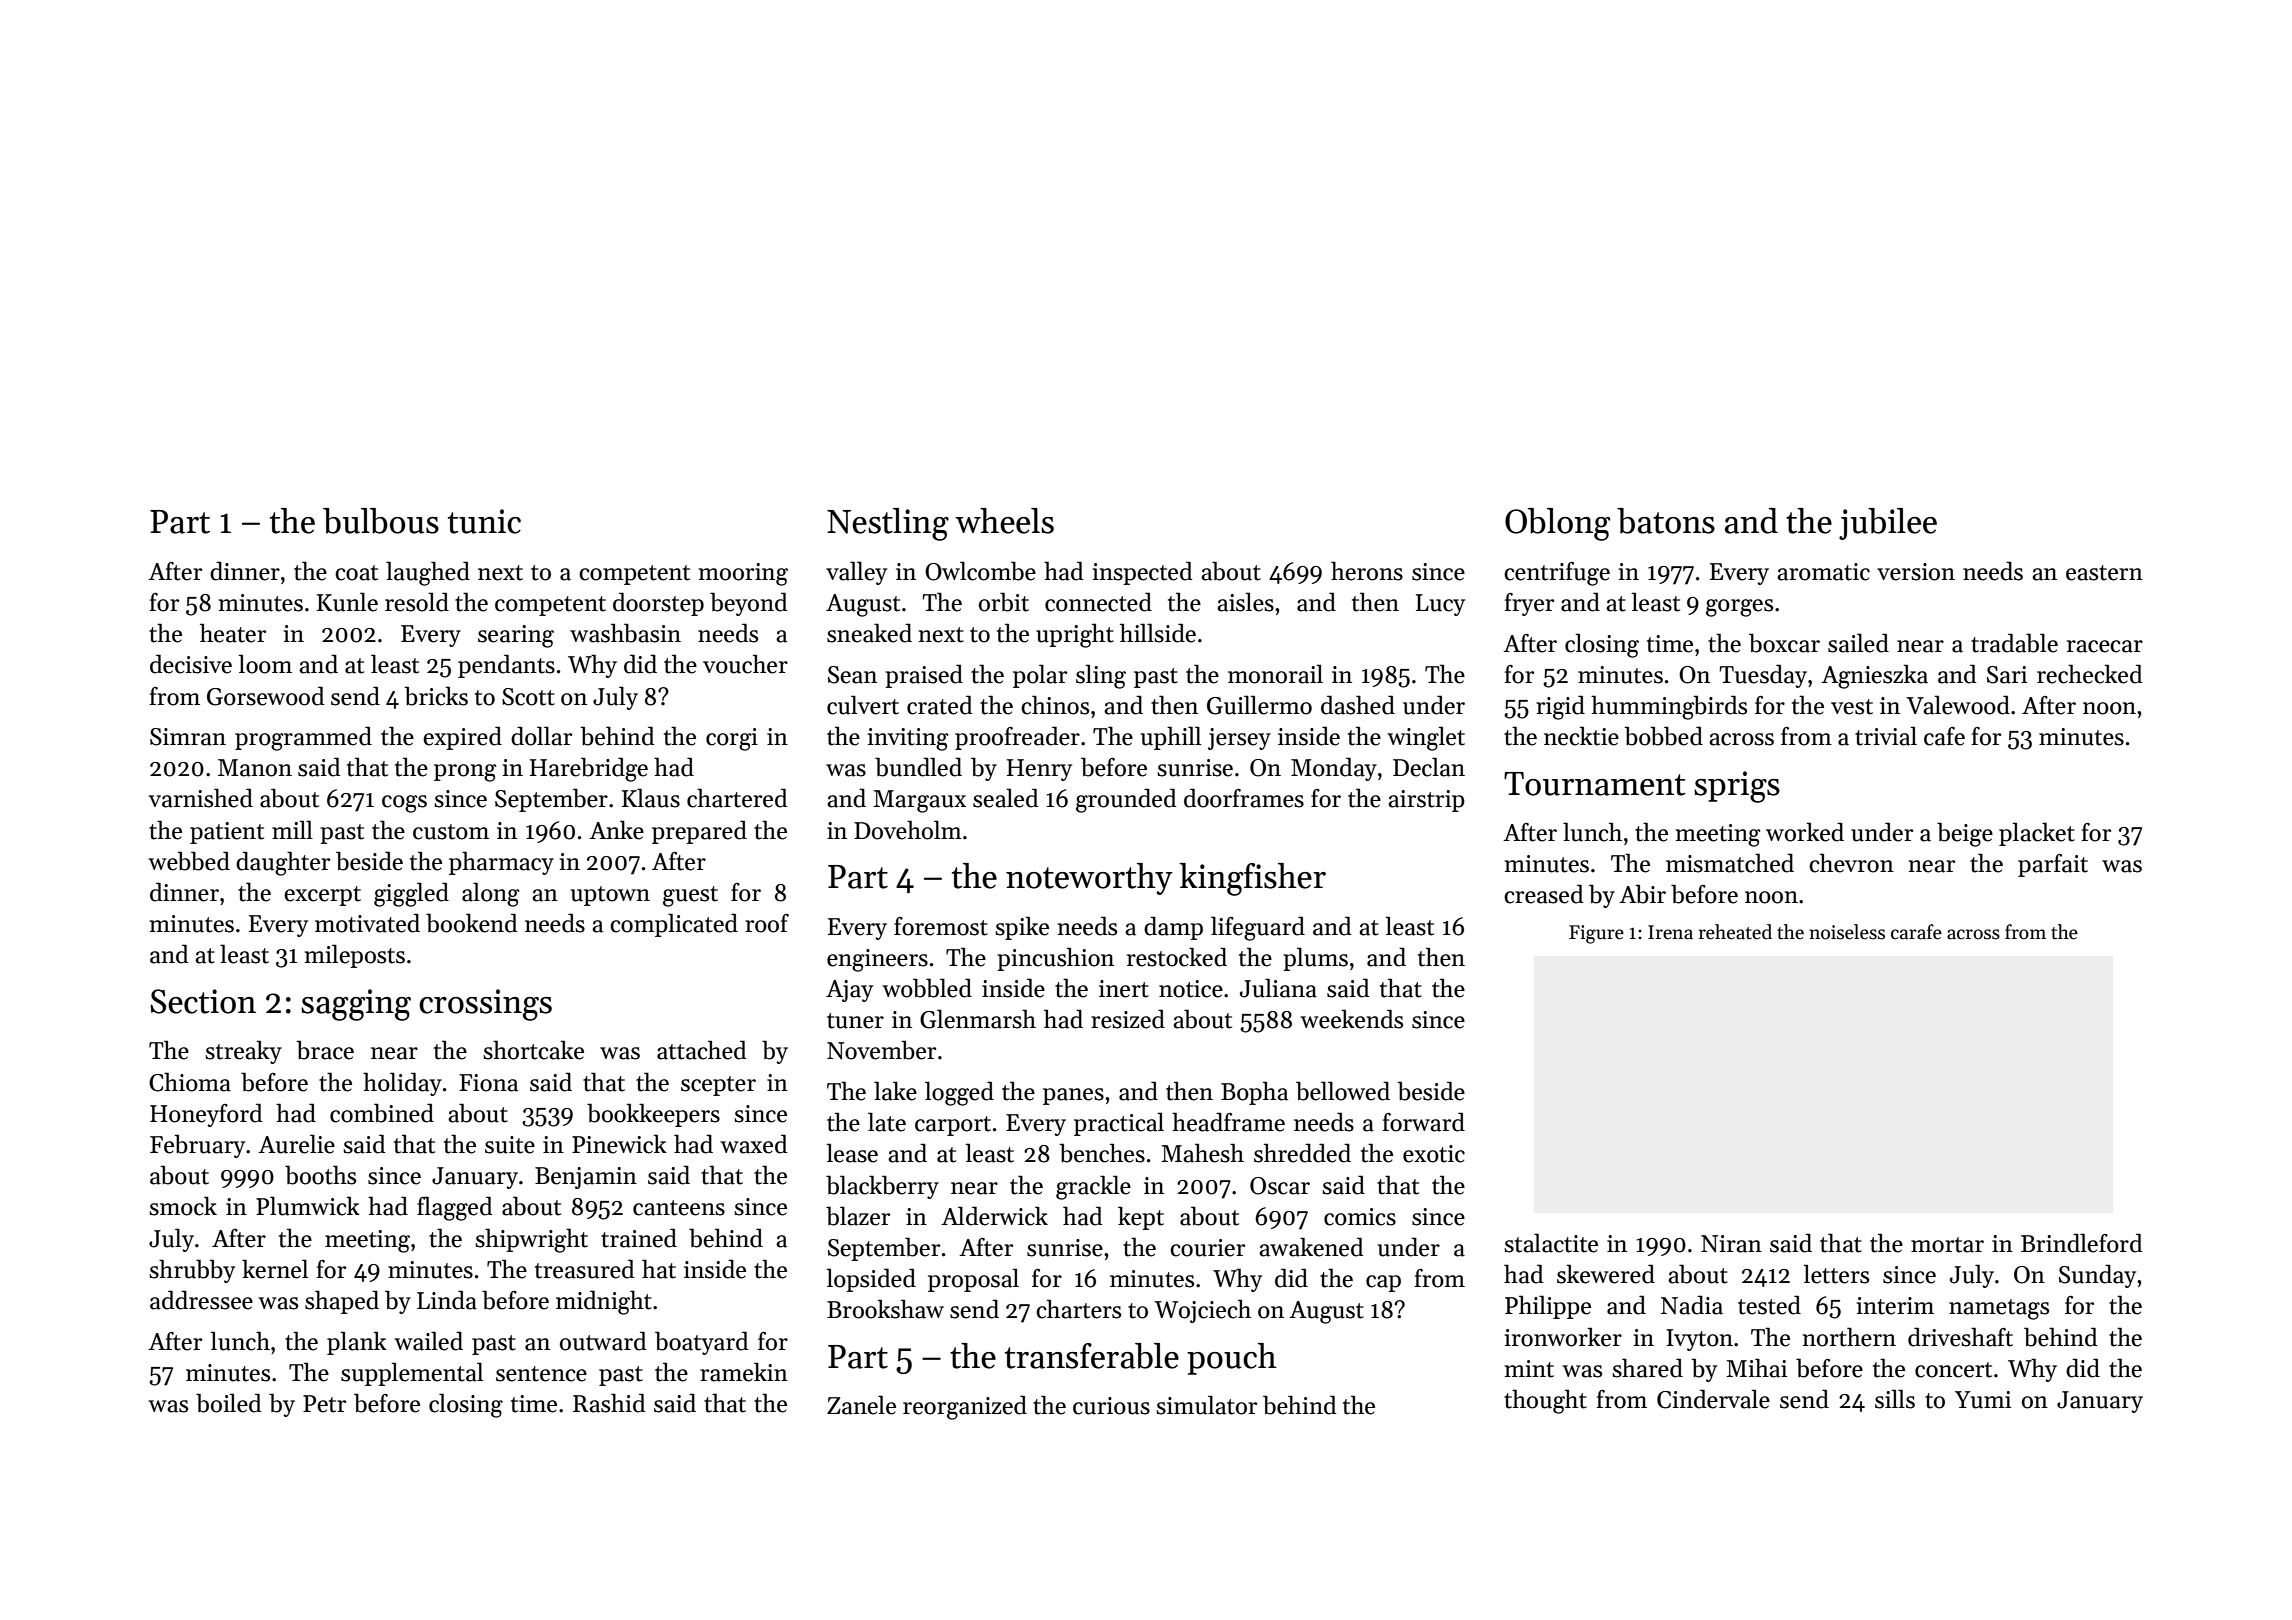 The width and height of the page is (2292, 1620). Describe the element at coordinates (1004, 521) in the page. I see `wheels` at that location.
